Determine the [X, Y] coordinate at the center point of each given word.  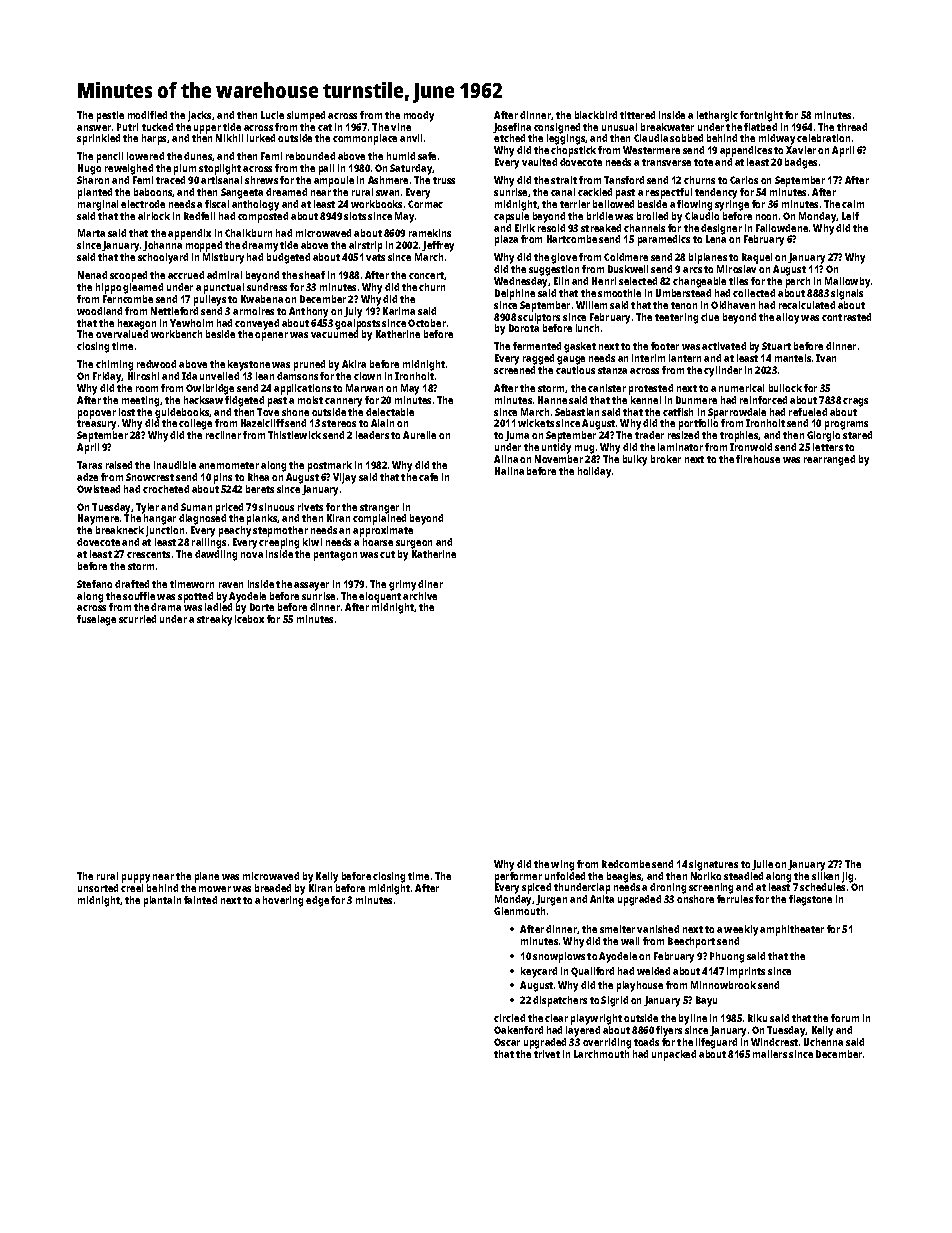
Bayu [706, 1001]
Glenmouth [519, 911]
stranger [379, 509]
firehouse [758, 459]
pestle [110, 116]
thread [852, 127]
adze [87, 477]
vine [401, 127]
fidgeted [244, 401]
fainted [200, 900]
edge [317, 901]
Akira [354, 364]
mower [215, 889]
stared [857, 435]
